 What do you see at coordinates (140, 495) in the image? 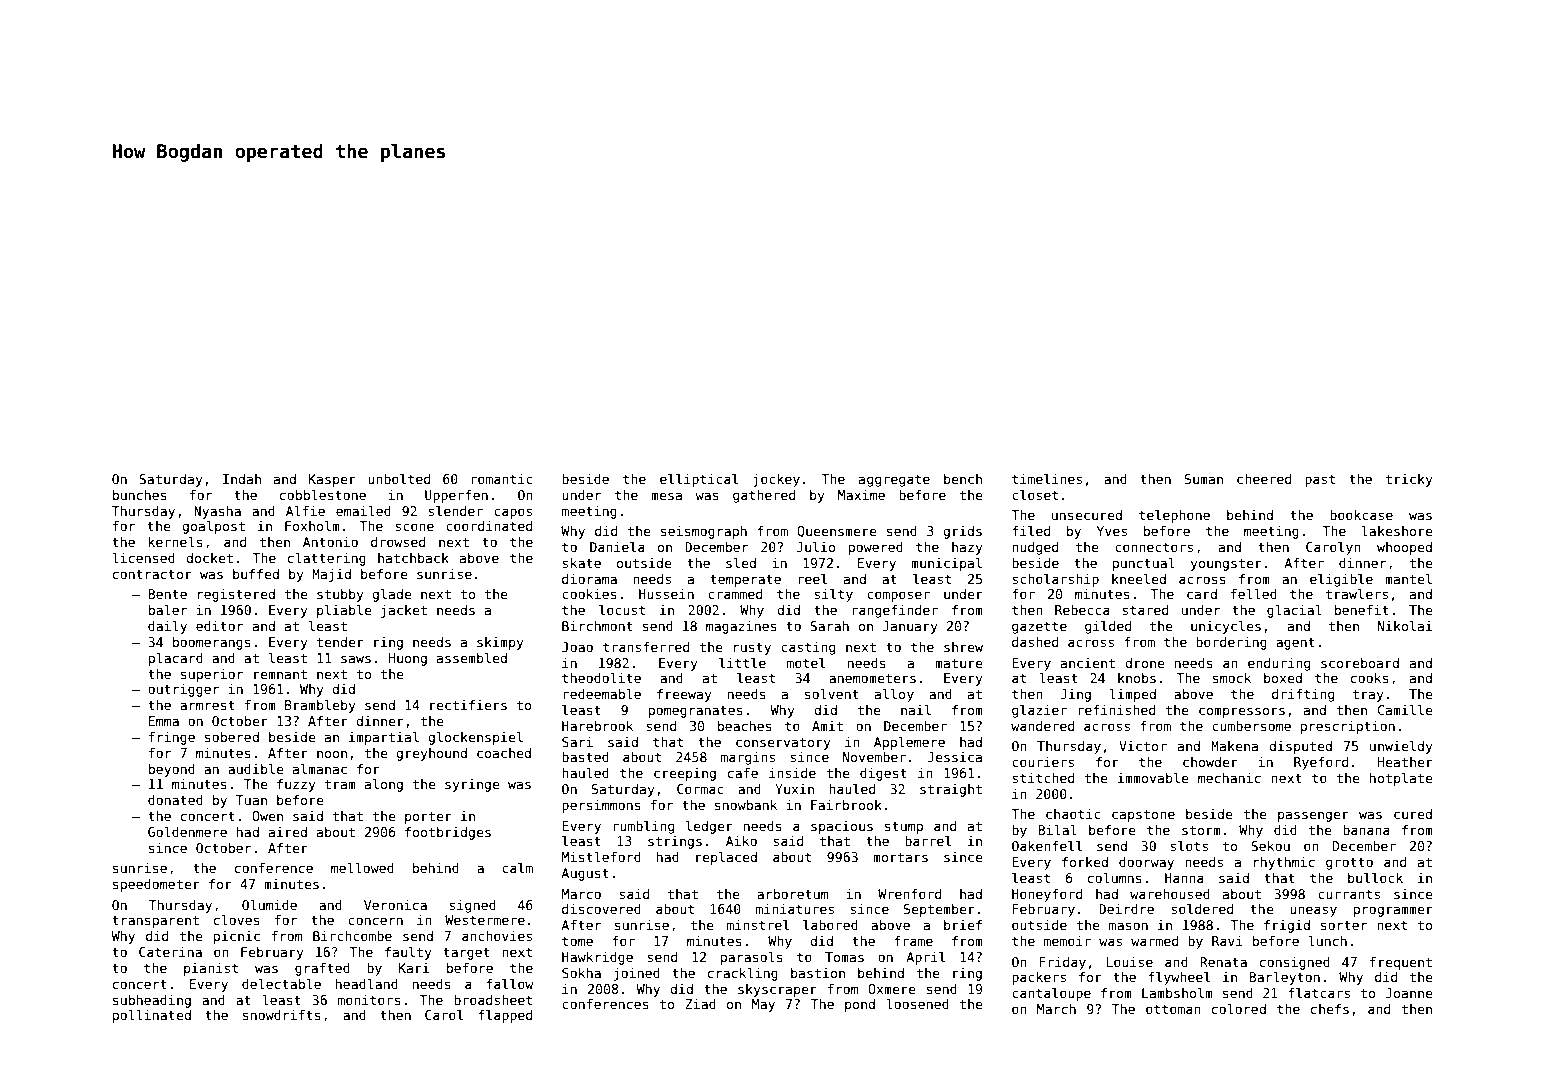
I see `bunches` at bounding box center [140, 495].
